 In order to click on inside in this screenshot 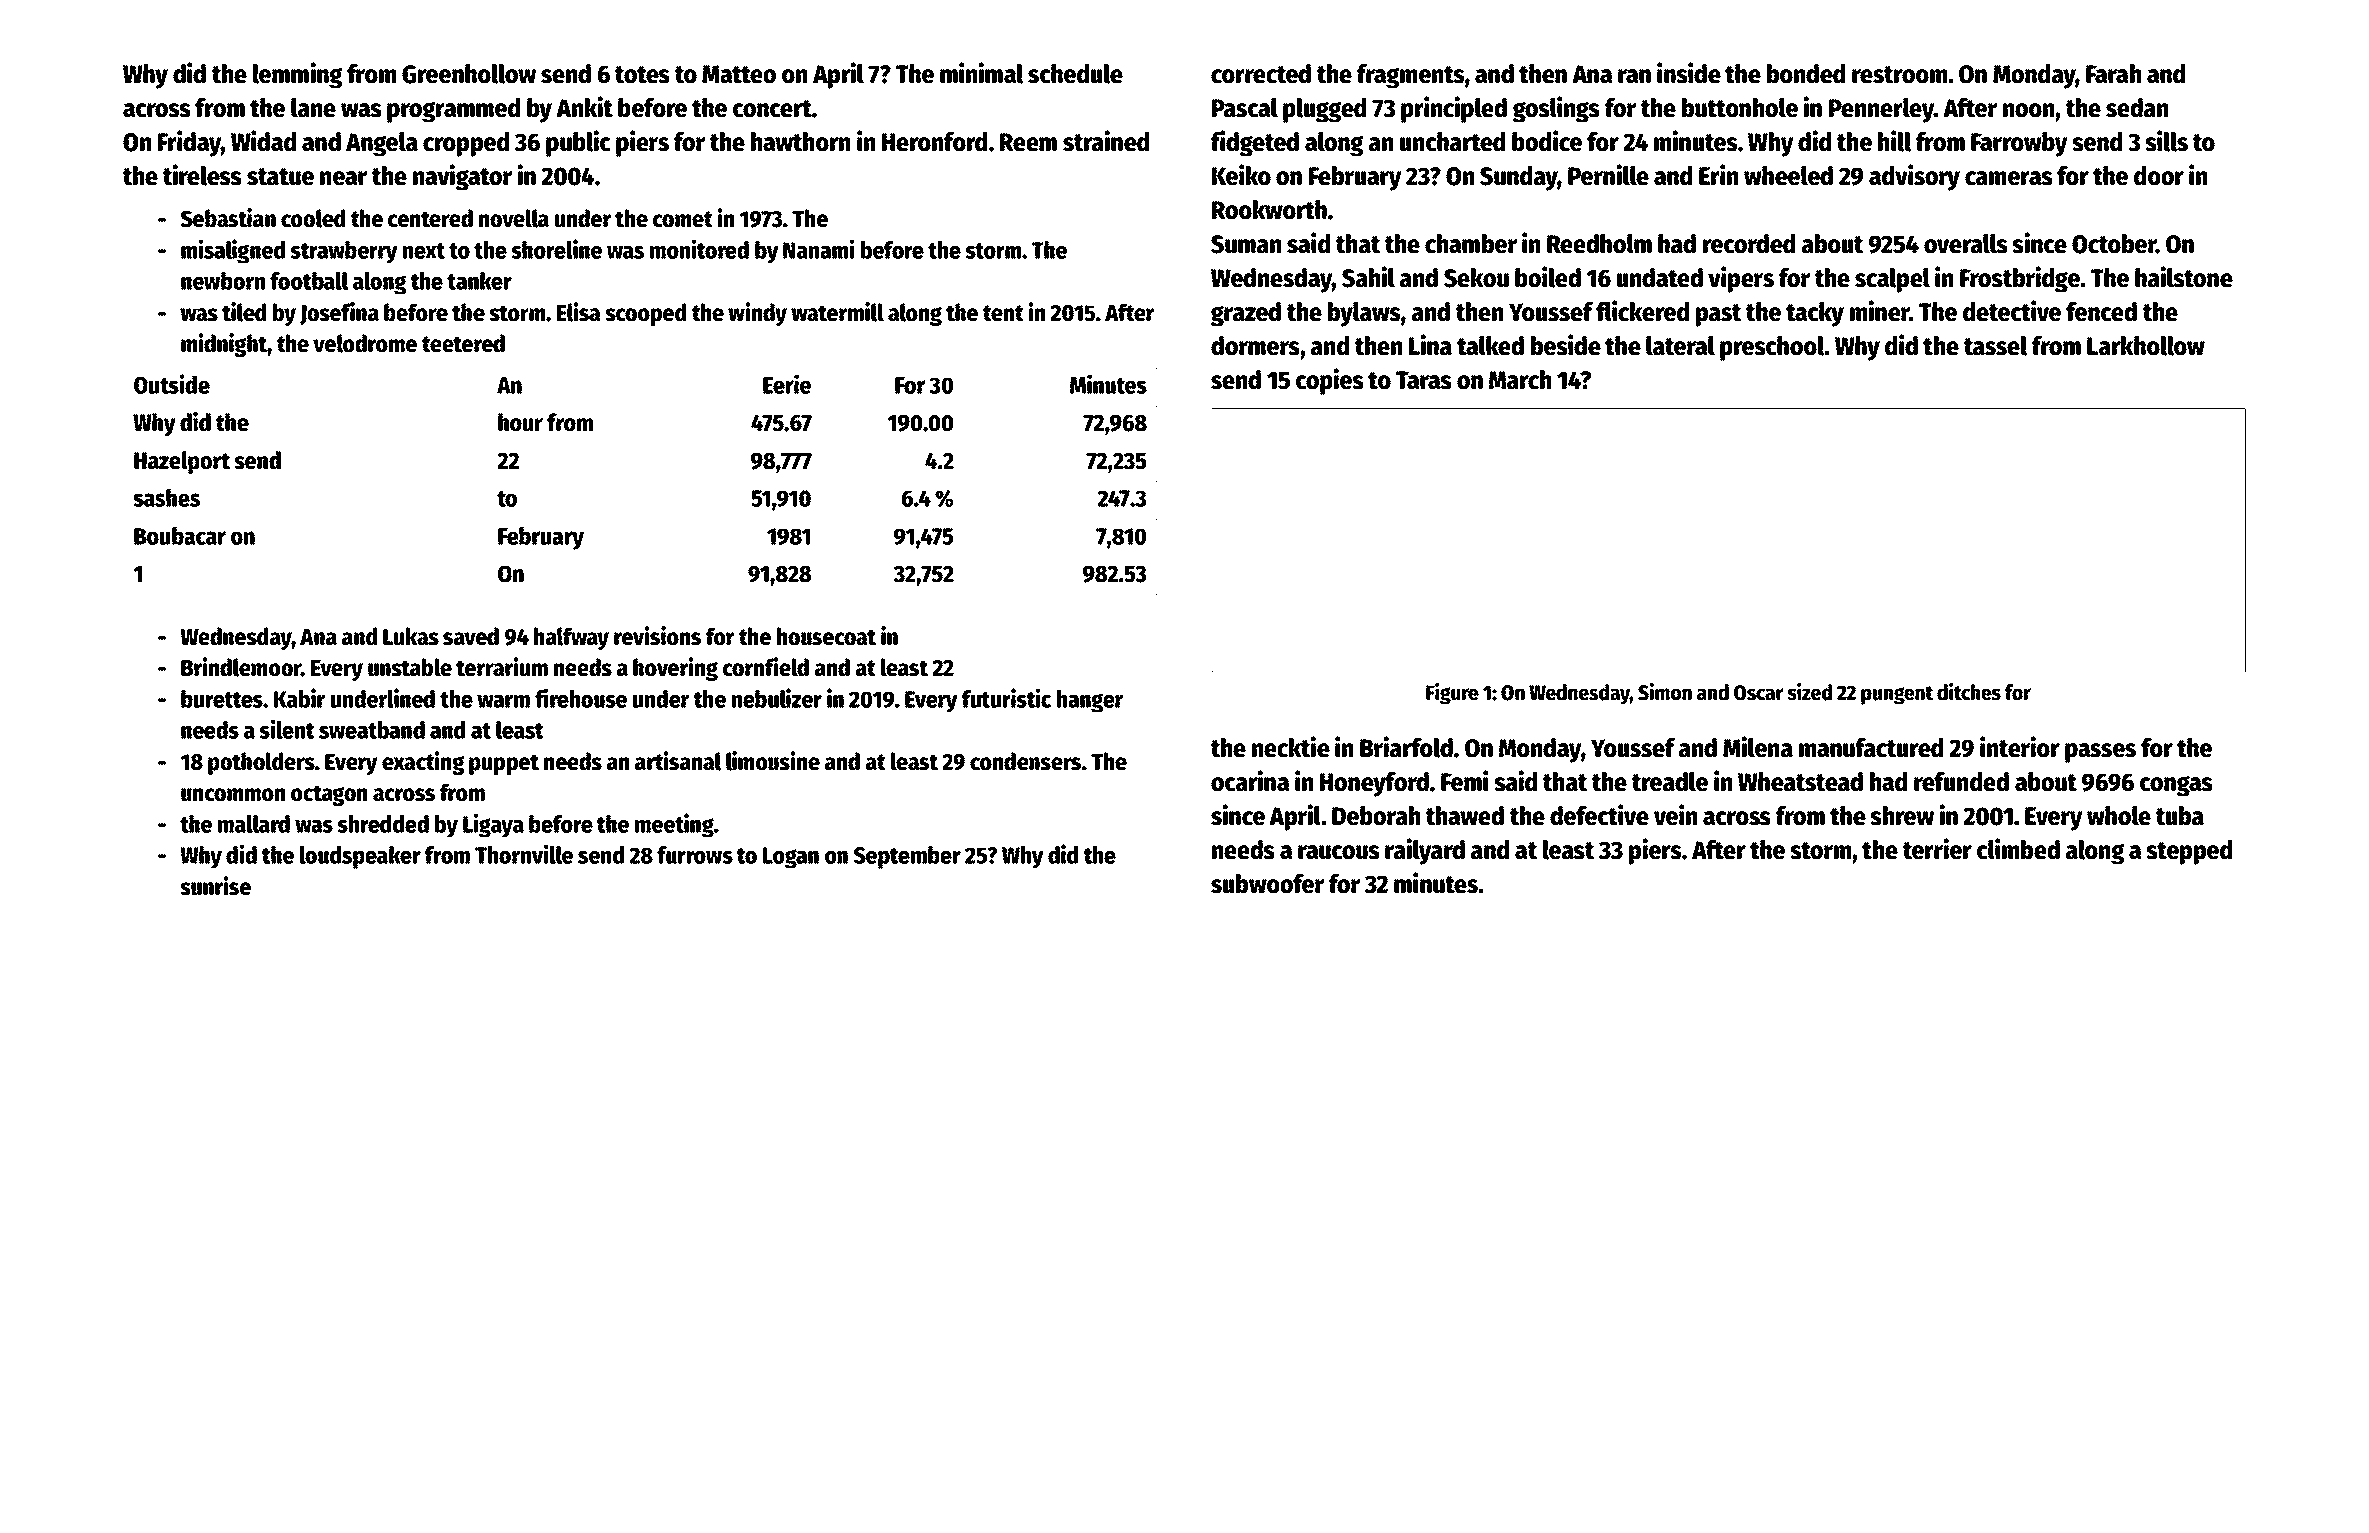, I will do `click(1689, 73)`.
